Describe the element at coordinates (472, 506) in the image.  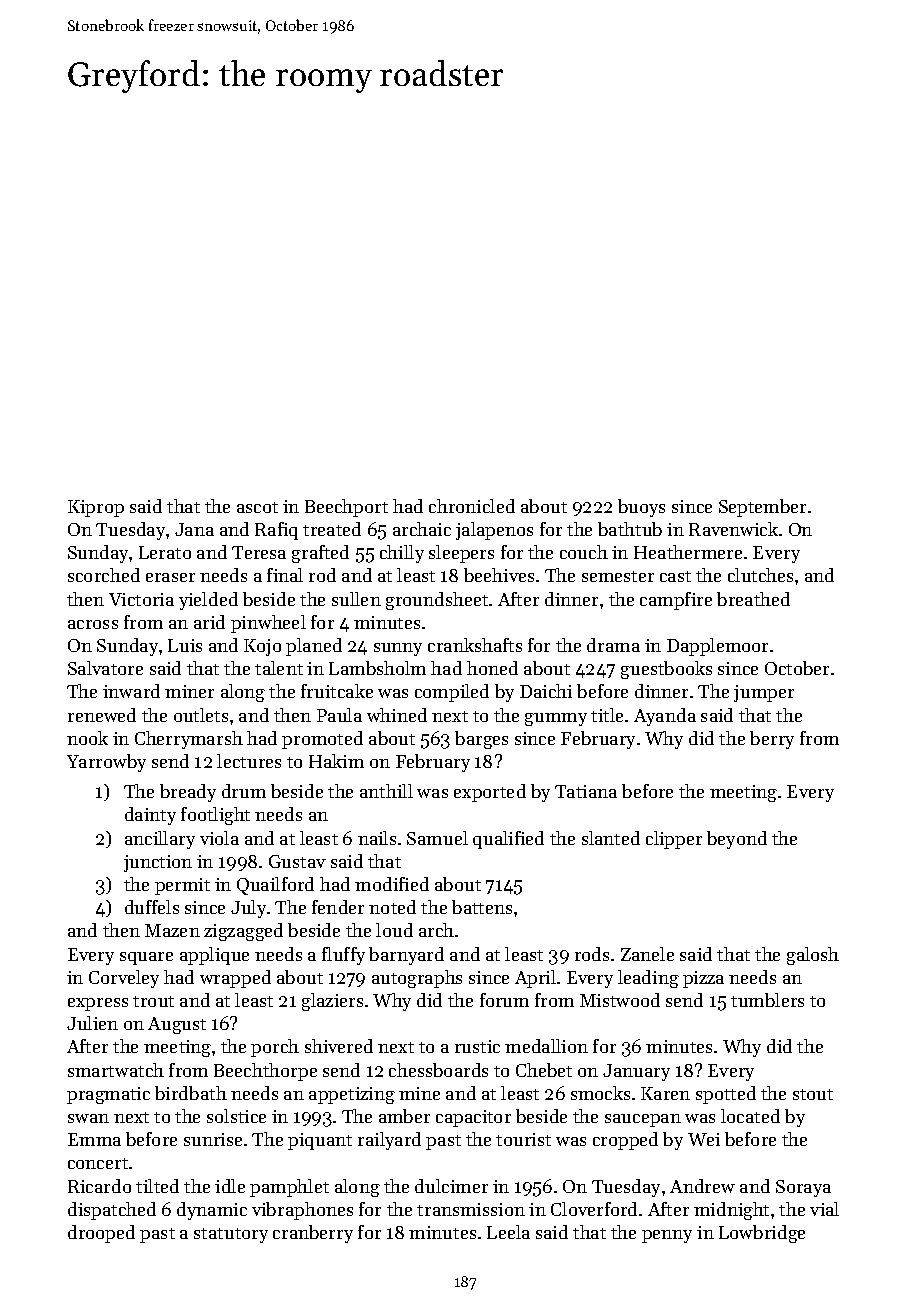
I see `chronicled` at that location.
